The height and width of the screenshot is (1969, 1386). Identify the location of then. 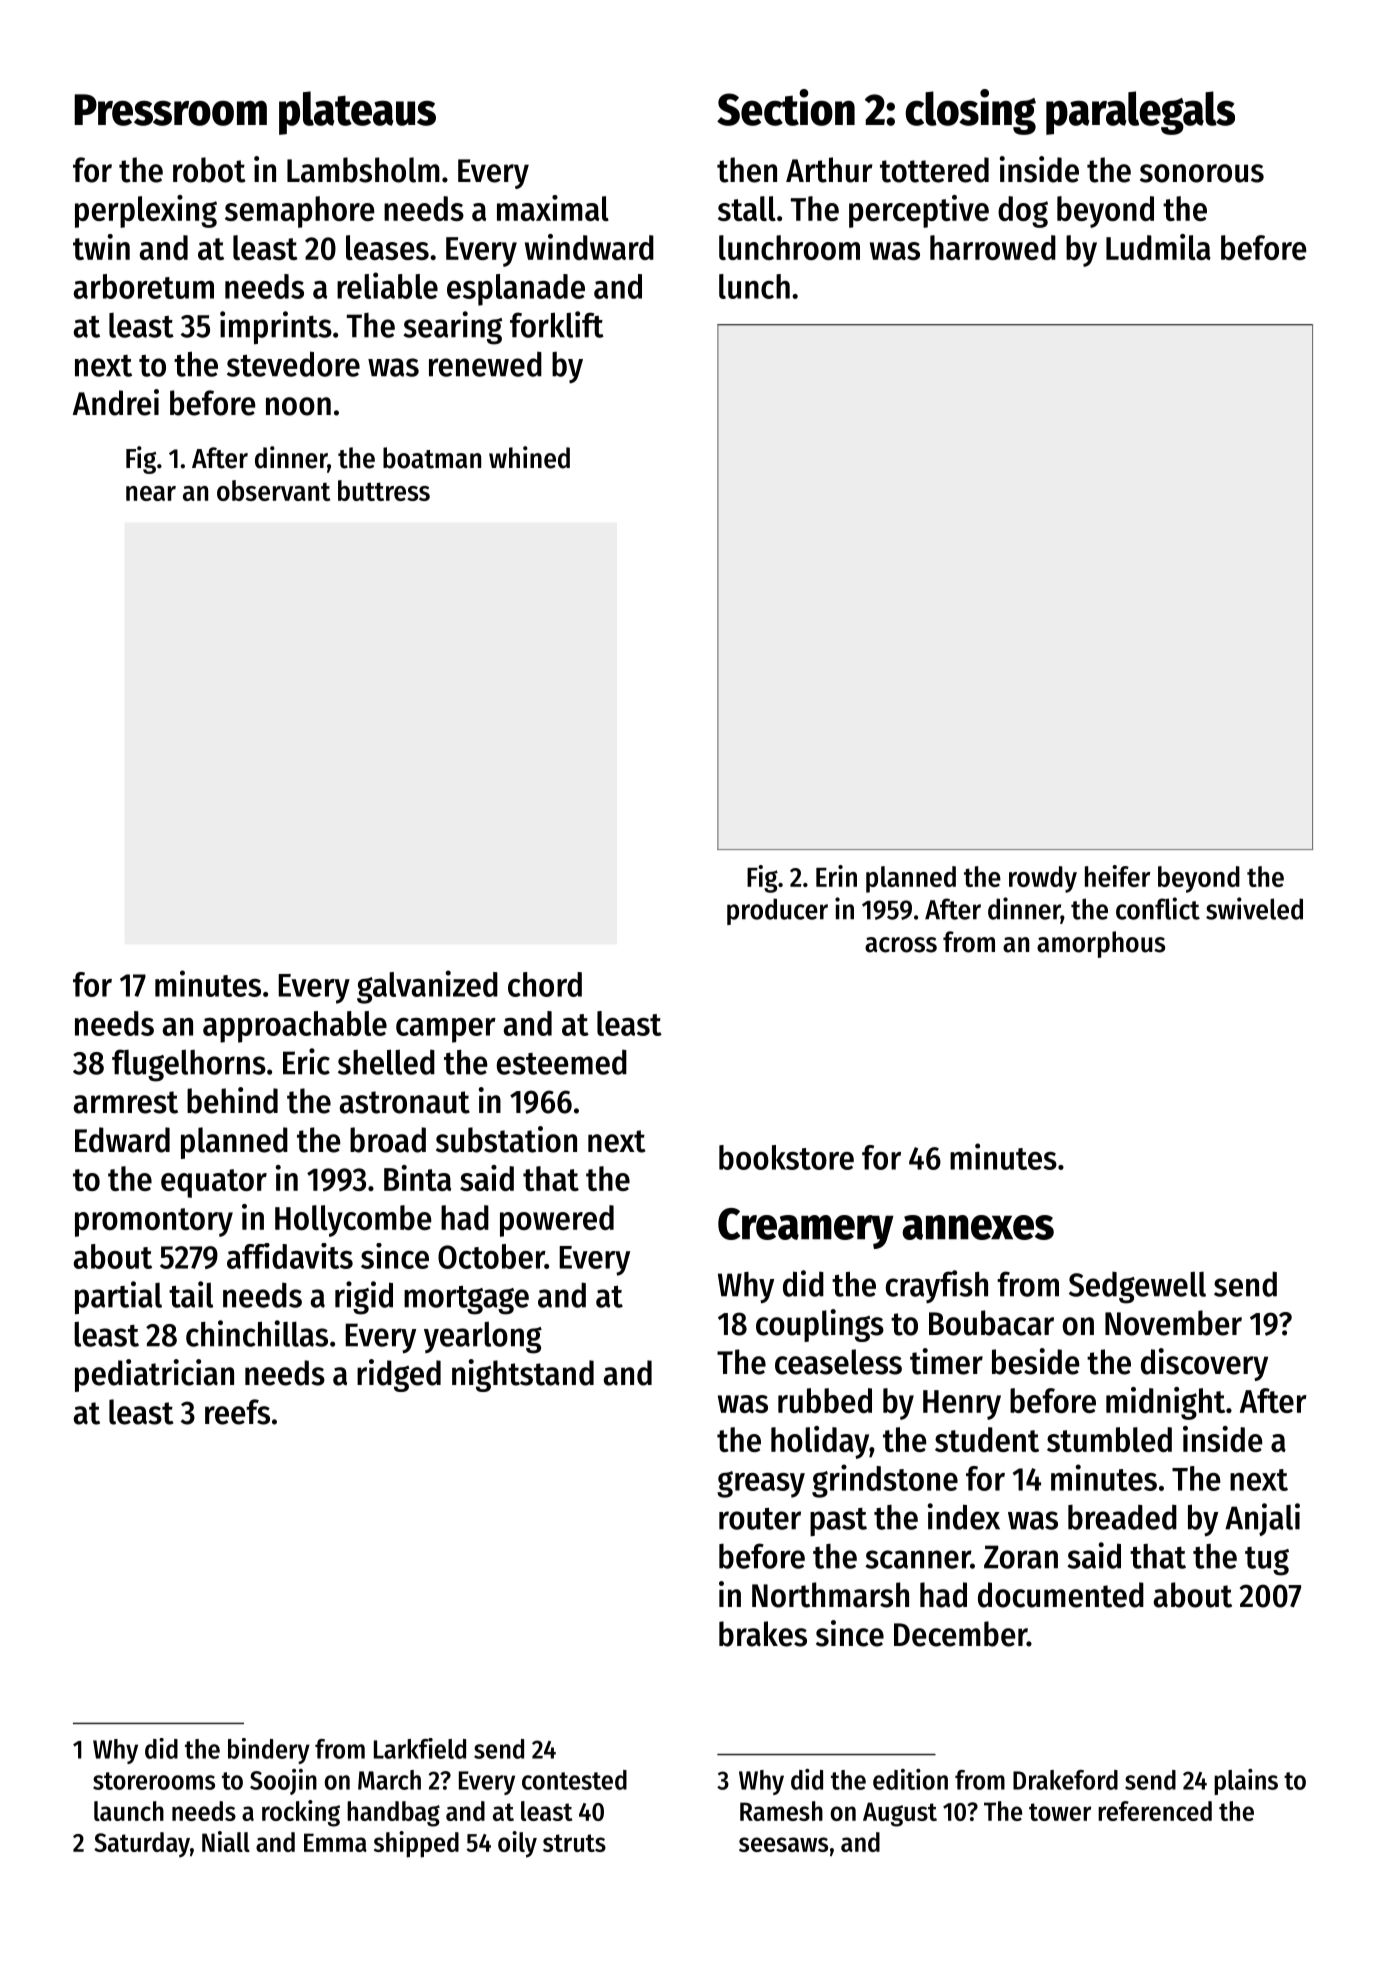
(747, 170).
